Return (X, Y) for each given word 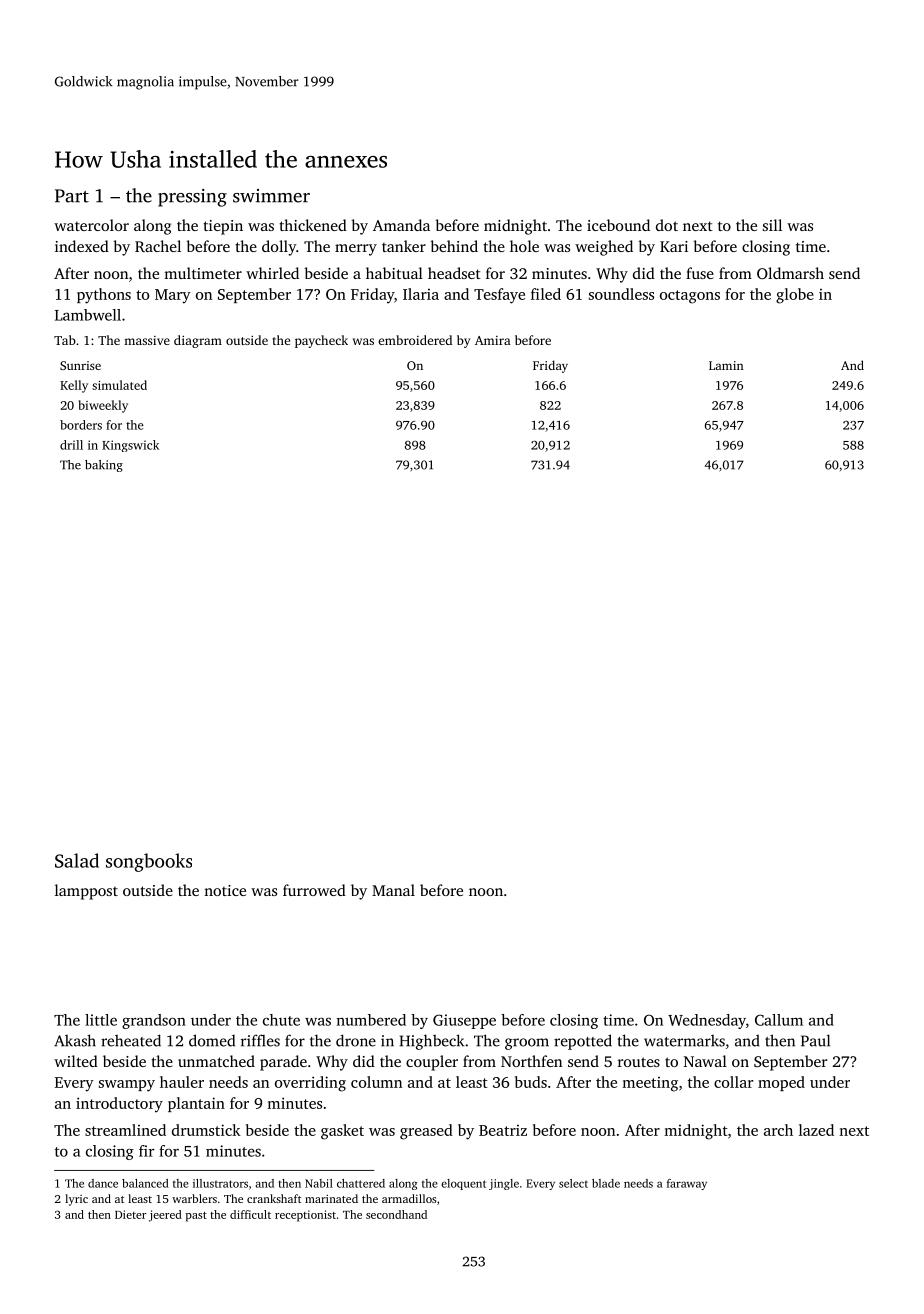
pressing (192, 198)
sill (772, 225)
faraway (687, 1184)
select (573, 1183)
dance (103, 1183)
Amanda (401, 225)
